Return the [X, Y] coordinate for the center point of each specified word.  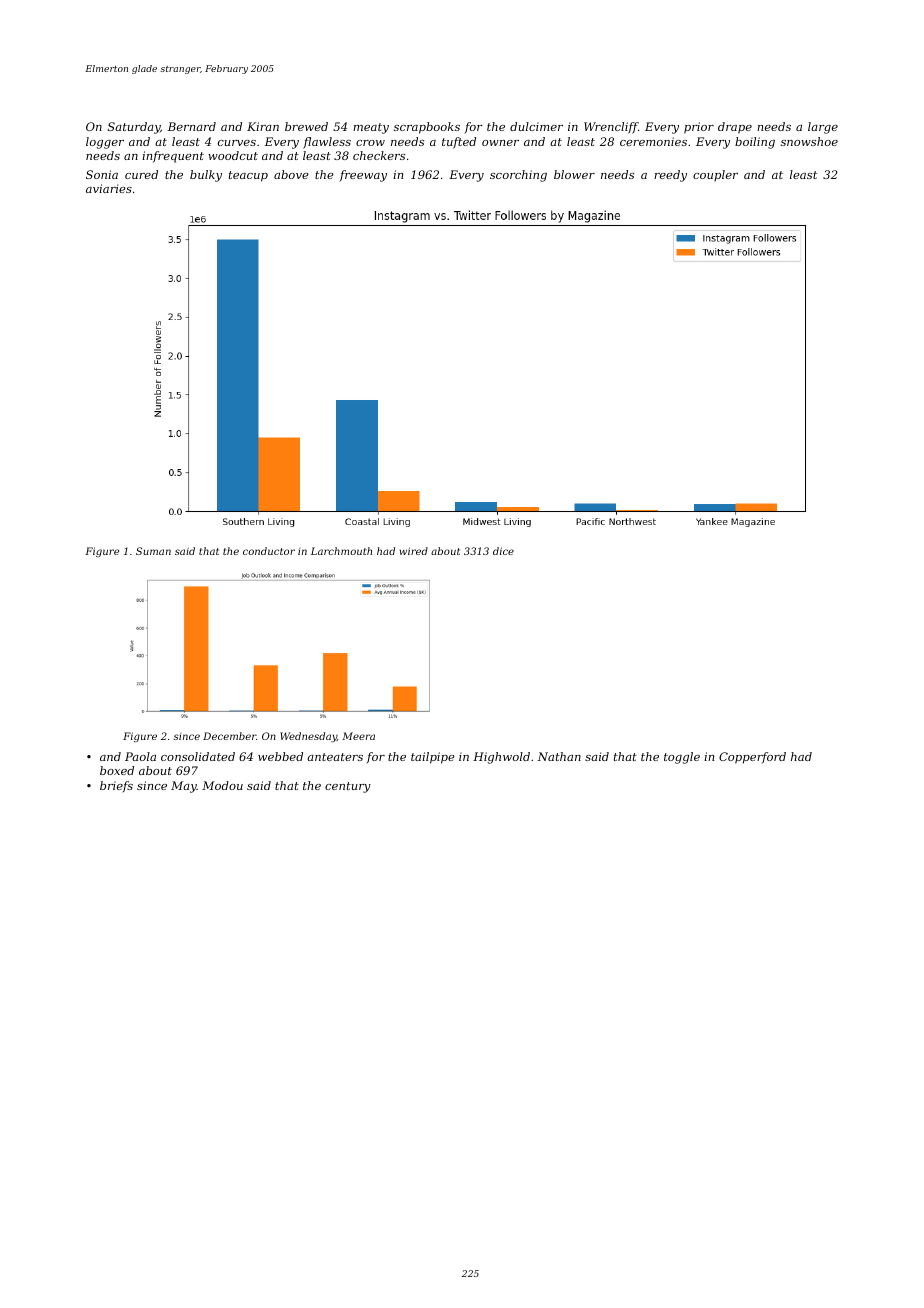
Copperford [752, 758]
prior [699, 128]
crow [370, 143]
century [348, 787]
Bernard [192, 126]
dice [503, 551]
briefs [116, 787]
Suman [153, 551]
